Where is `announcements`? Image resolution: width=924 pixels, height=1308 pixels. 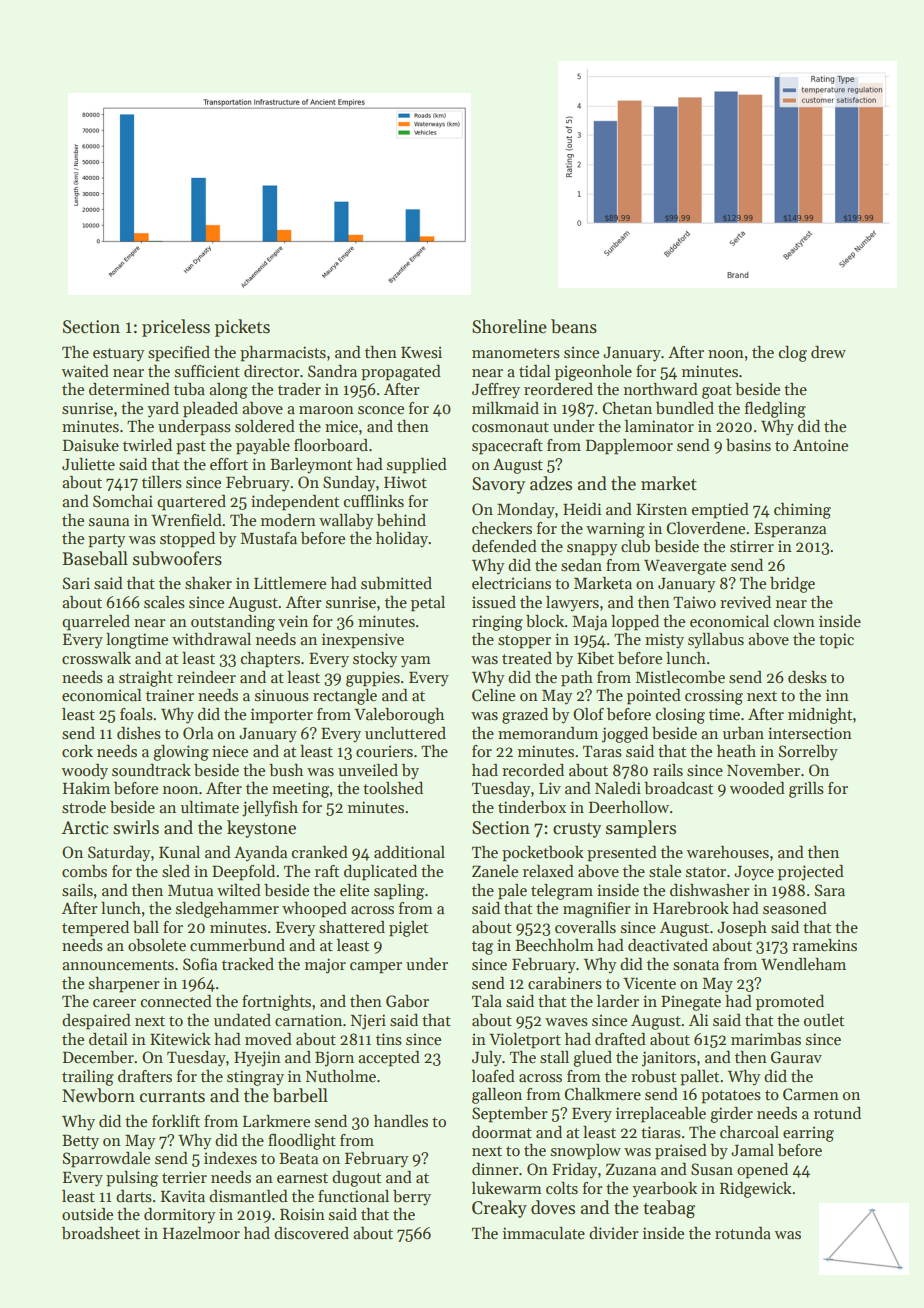 announcements is located at coordinates (118, 965).
